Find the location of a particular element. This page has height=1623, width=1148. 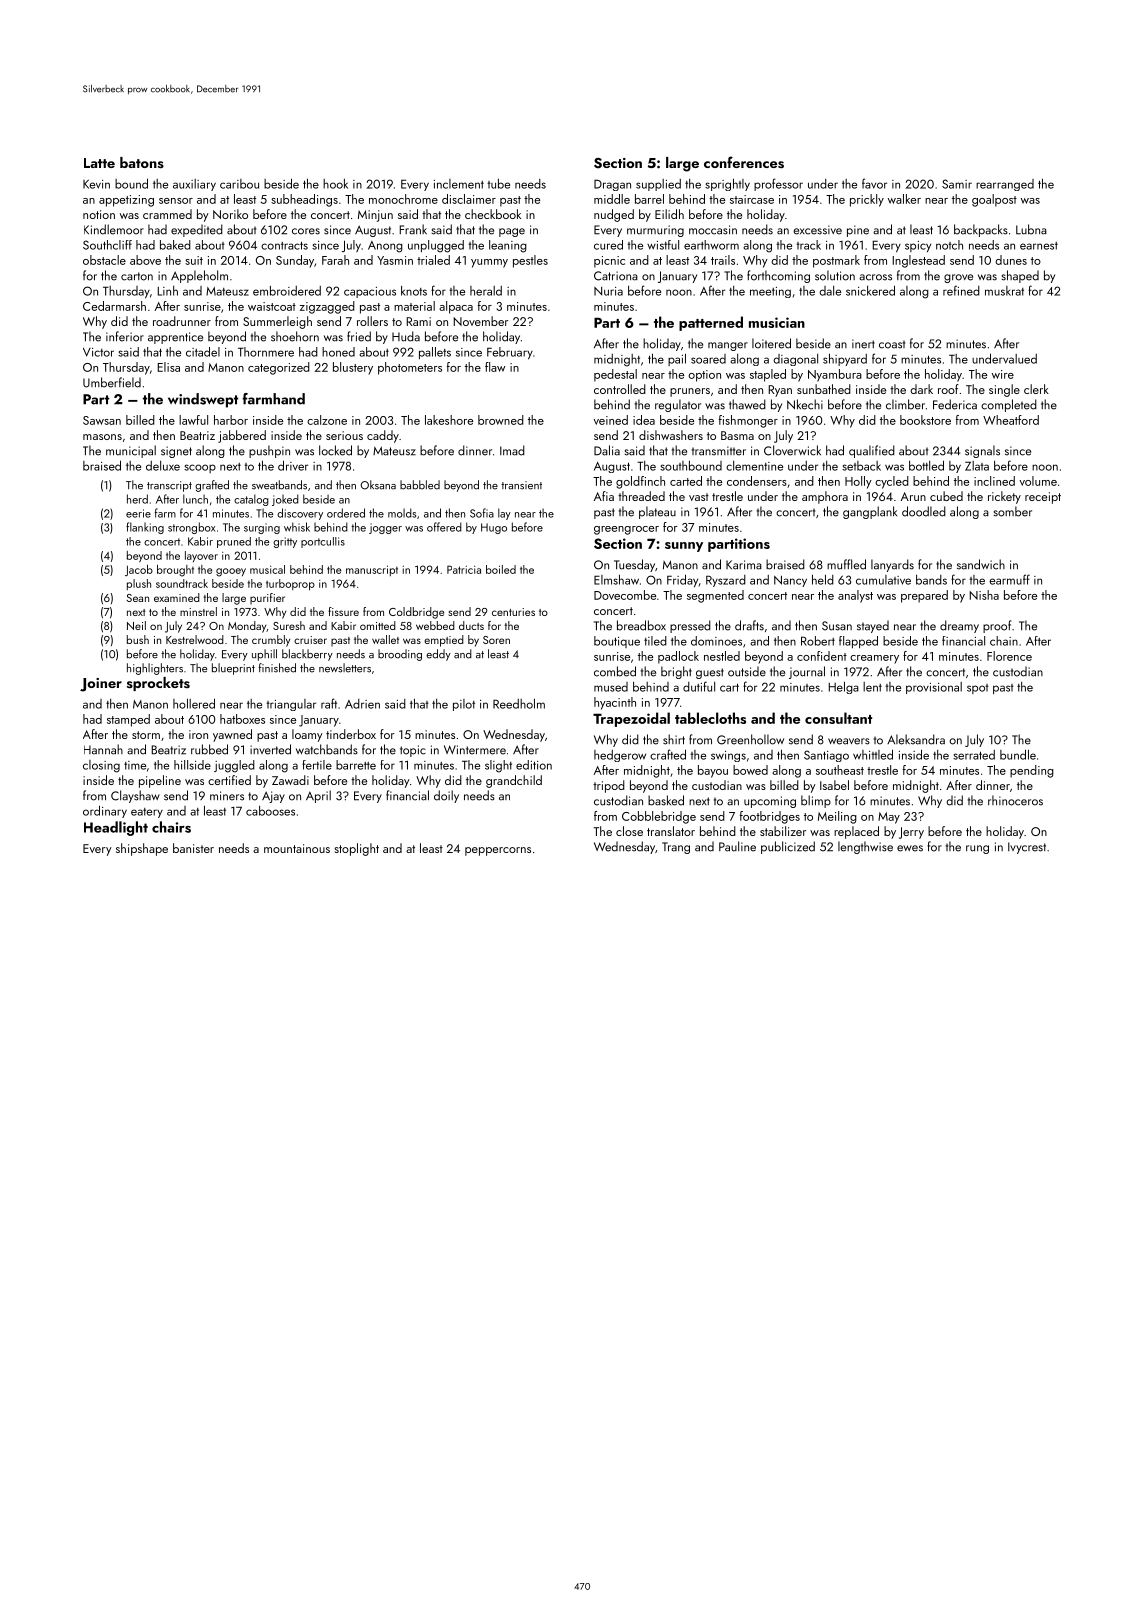

muffled is located at coordinates (846, 564).
